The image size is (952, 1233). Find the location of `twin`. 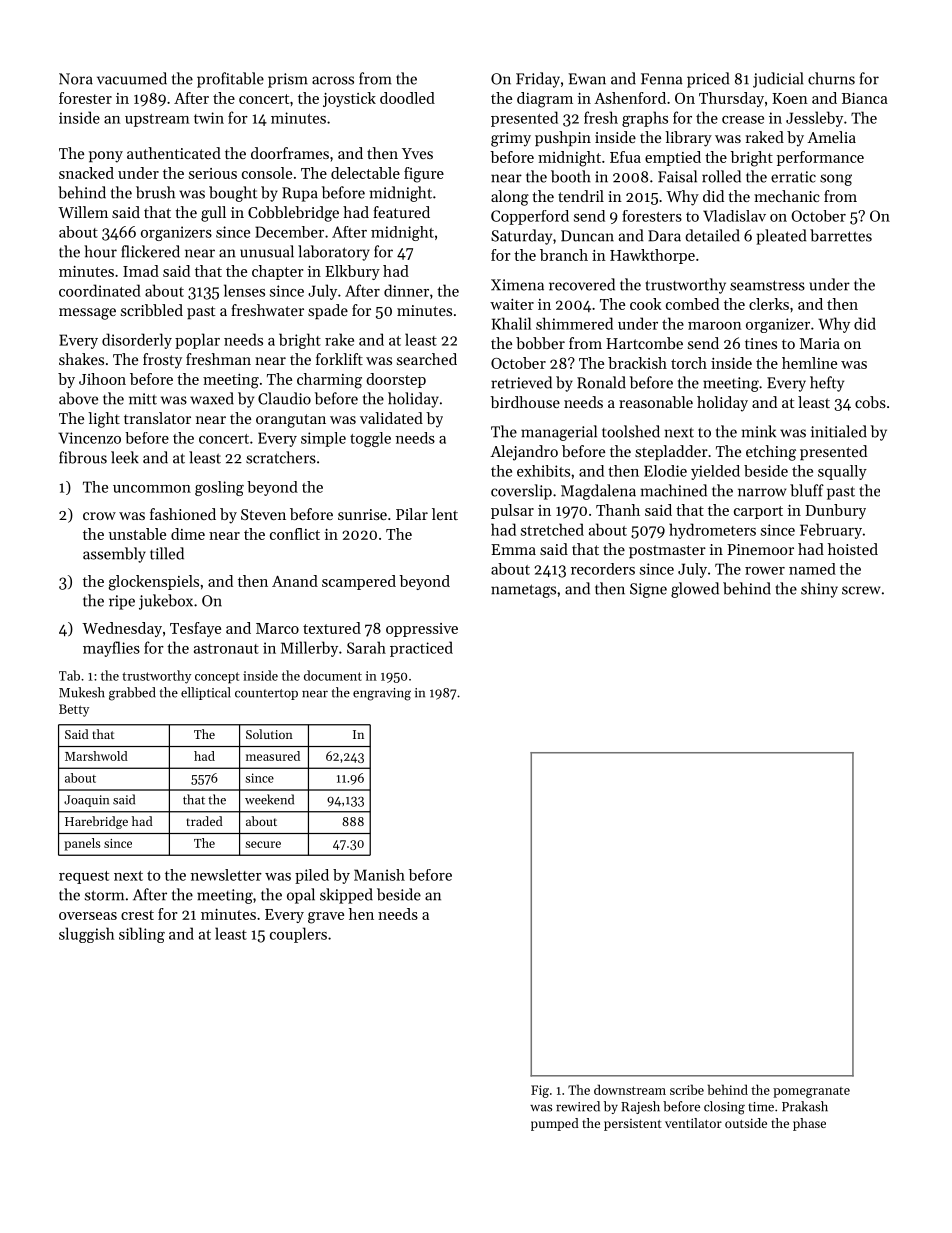

twin is located at coordinates (209, 118).
